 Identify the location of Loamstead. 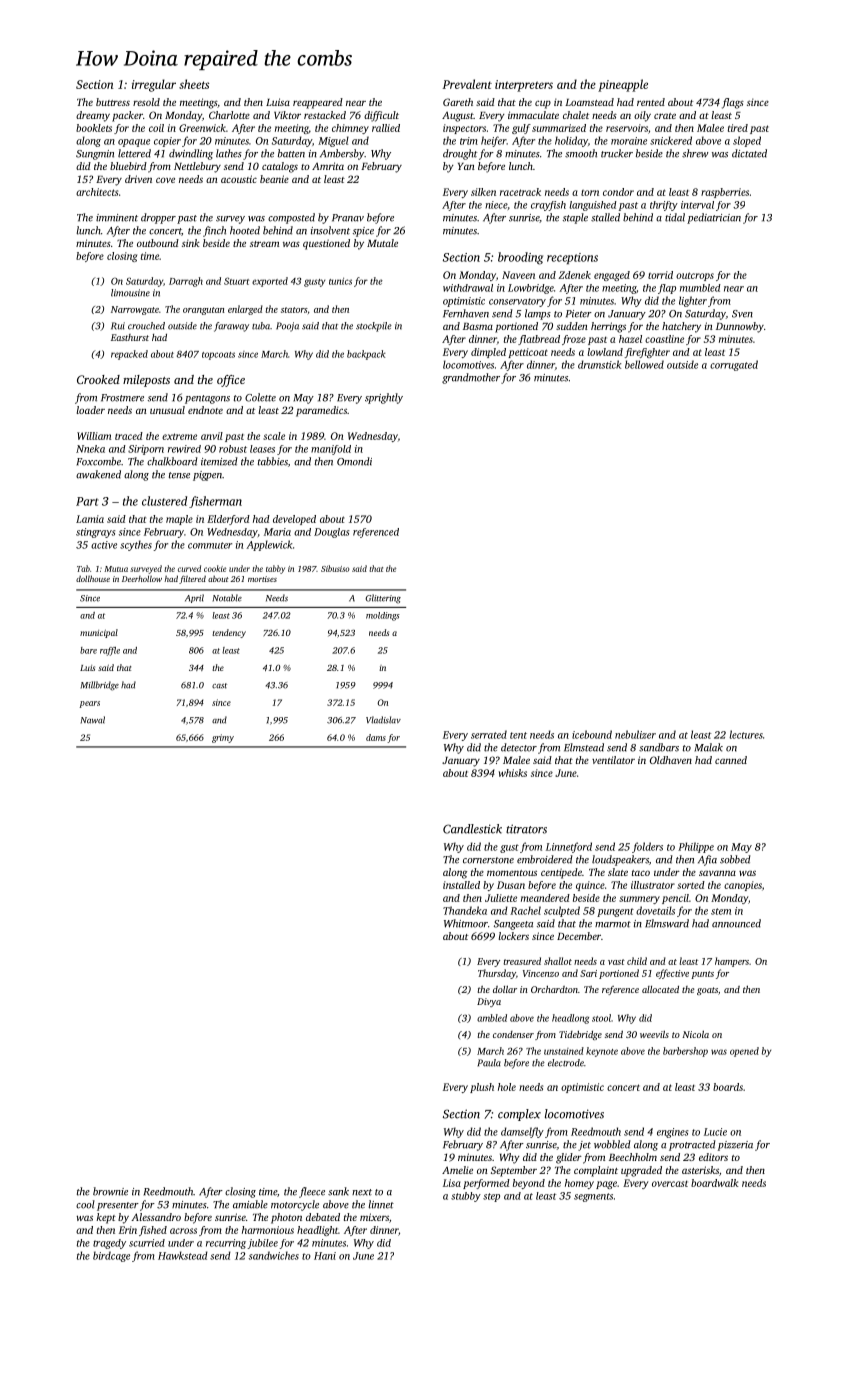
(589, 102).
